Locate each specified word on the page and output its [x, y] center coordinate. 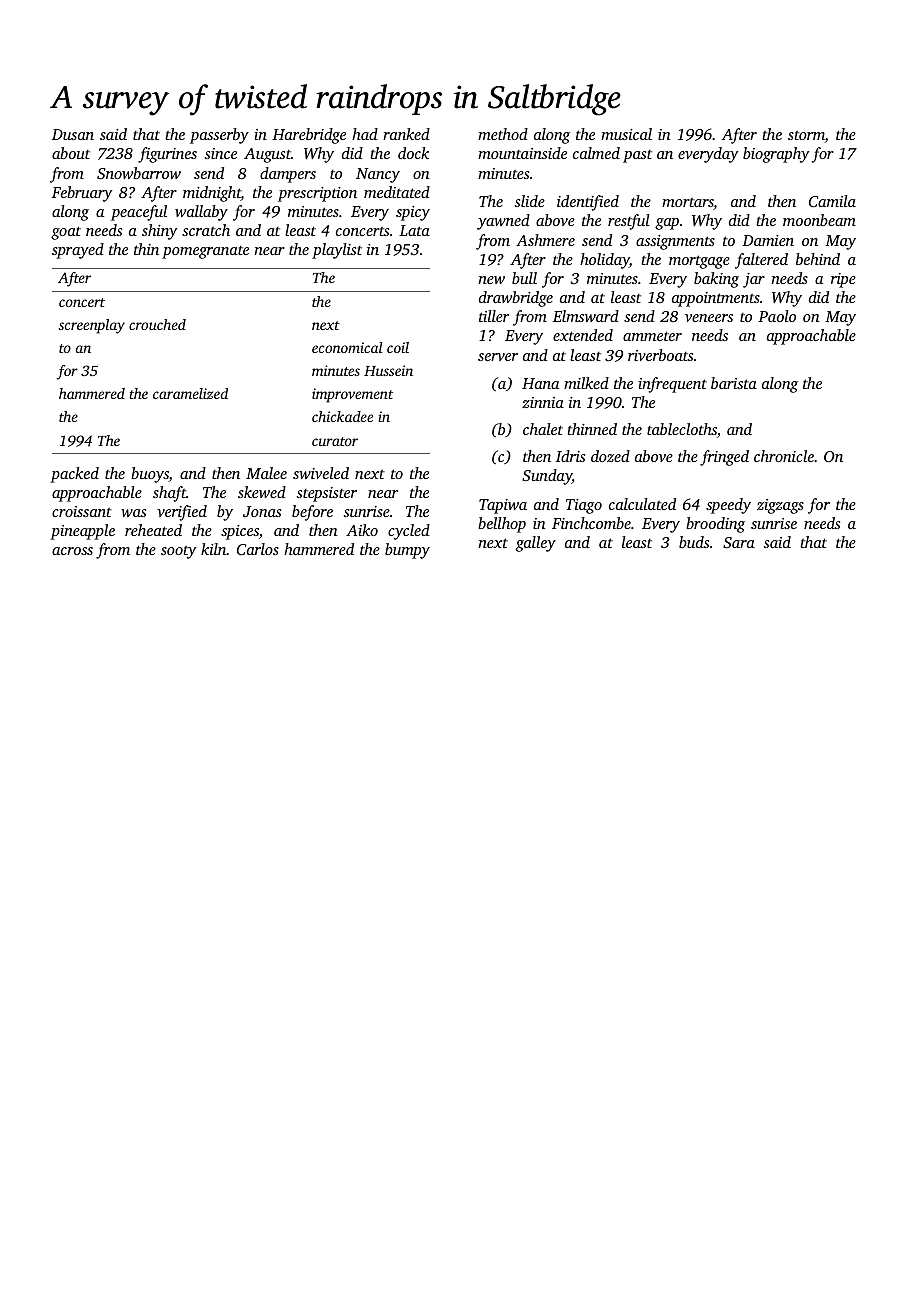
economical [347, 347]
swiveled [321, 473]
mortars [688, 204]
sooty [178, 552]
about [71, 153]
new [491, 280]
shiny [159, 232]
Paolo [777, 316]
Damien [768, 240]
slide [529, 201]
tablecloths [682, 429]
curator [335, 441]
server [498, 357]
